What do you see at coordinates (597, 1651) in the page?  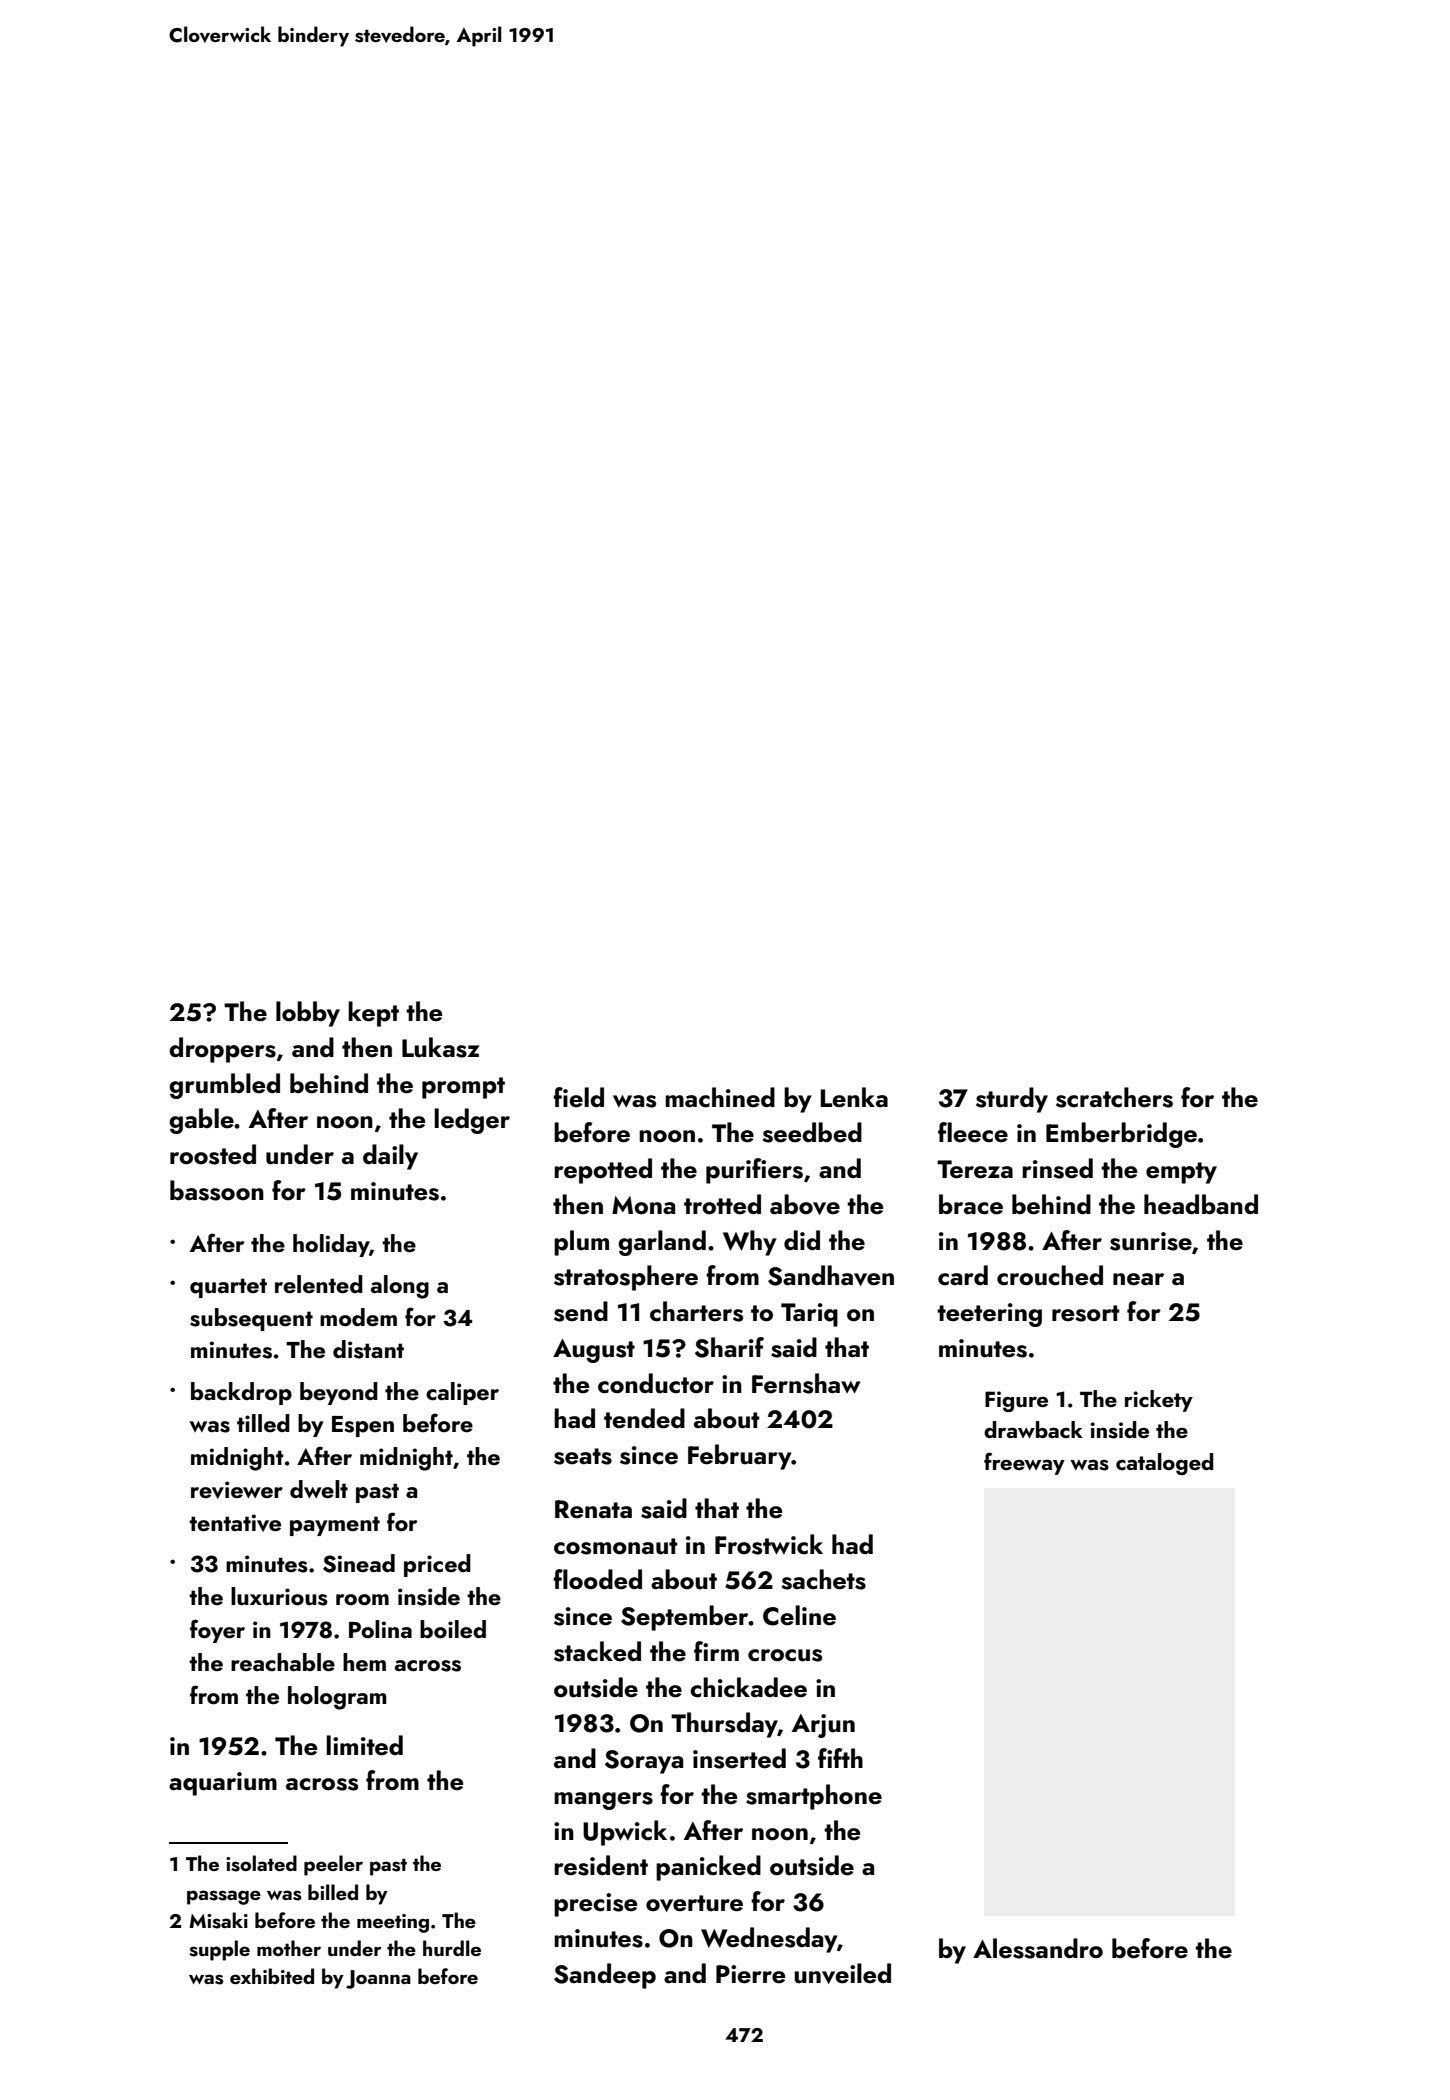 I see `stacked` at bounding box center [597, 1651].
